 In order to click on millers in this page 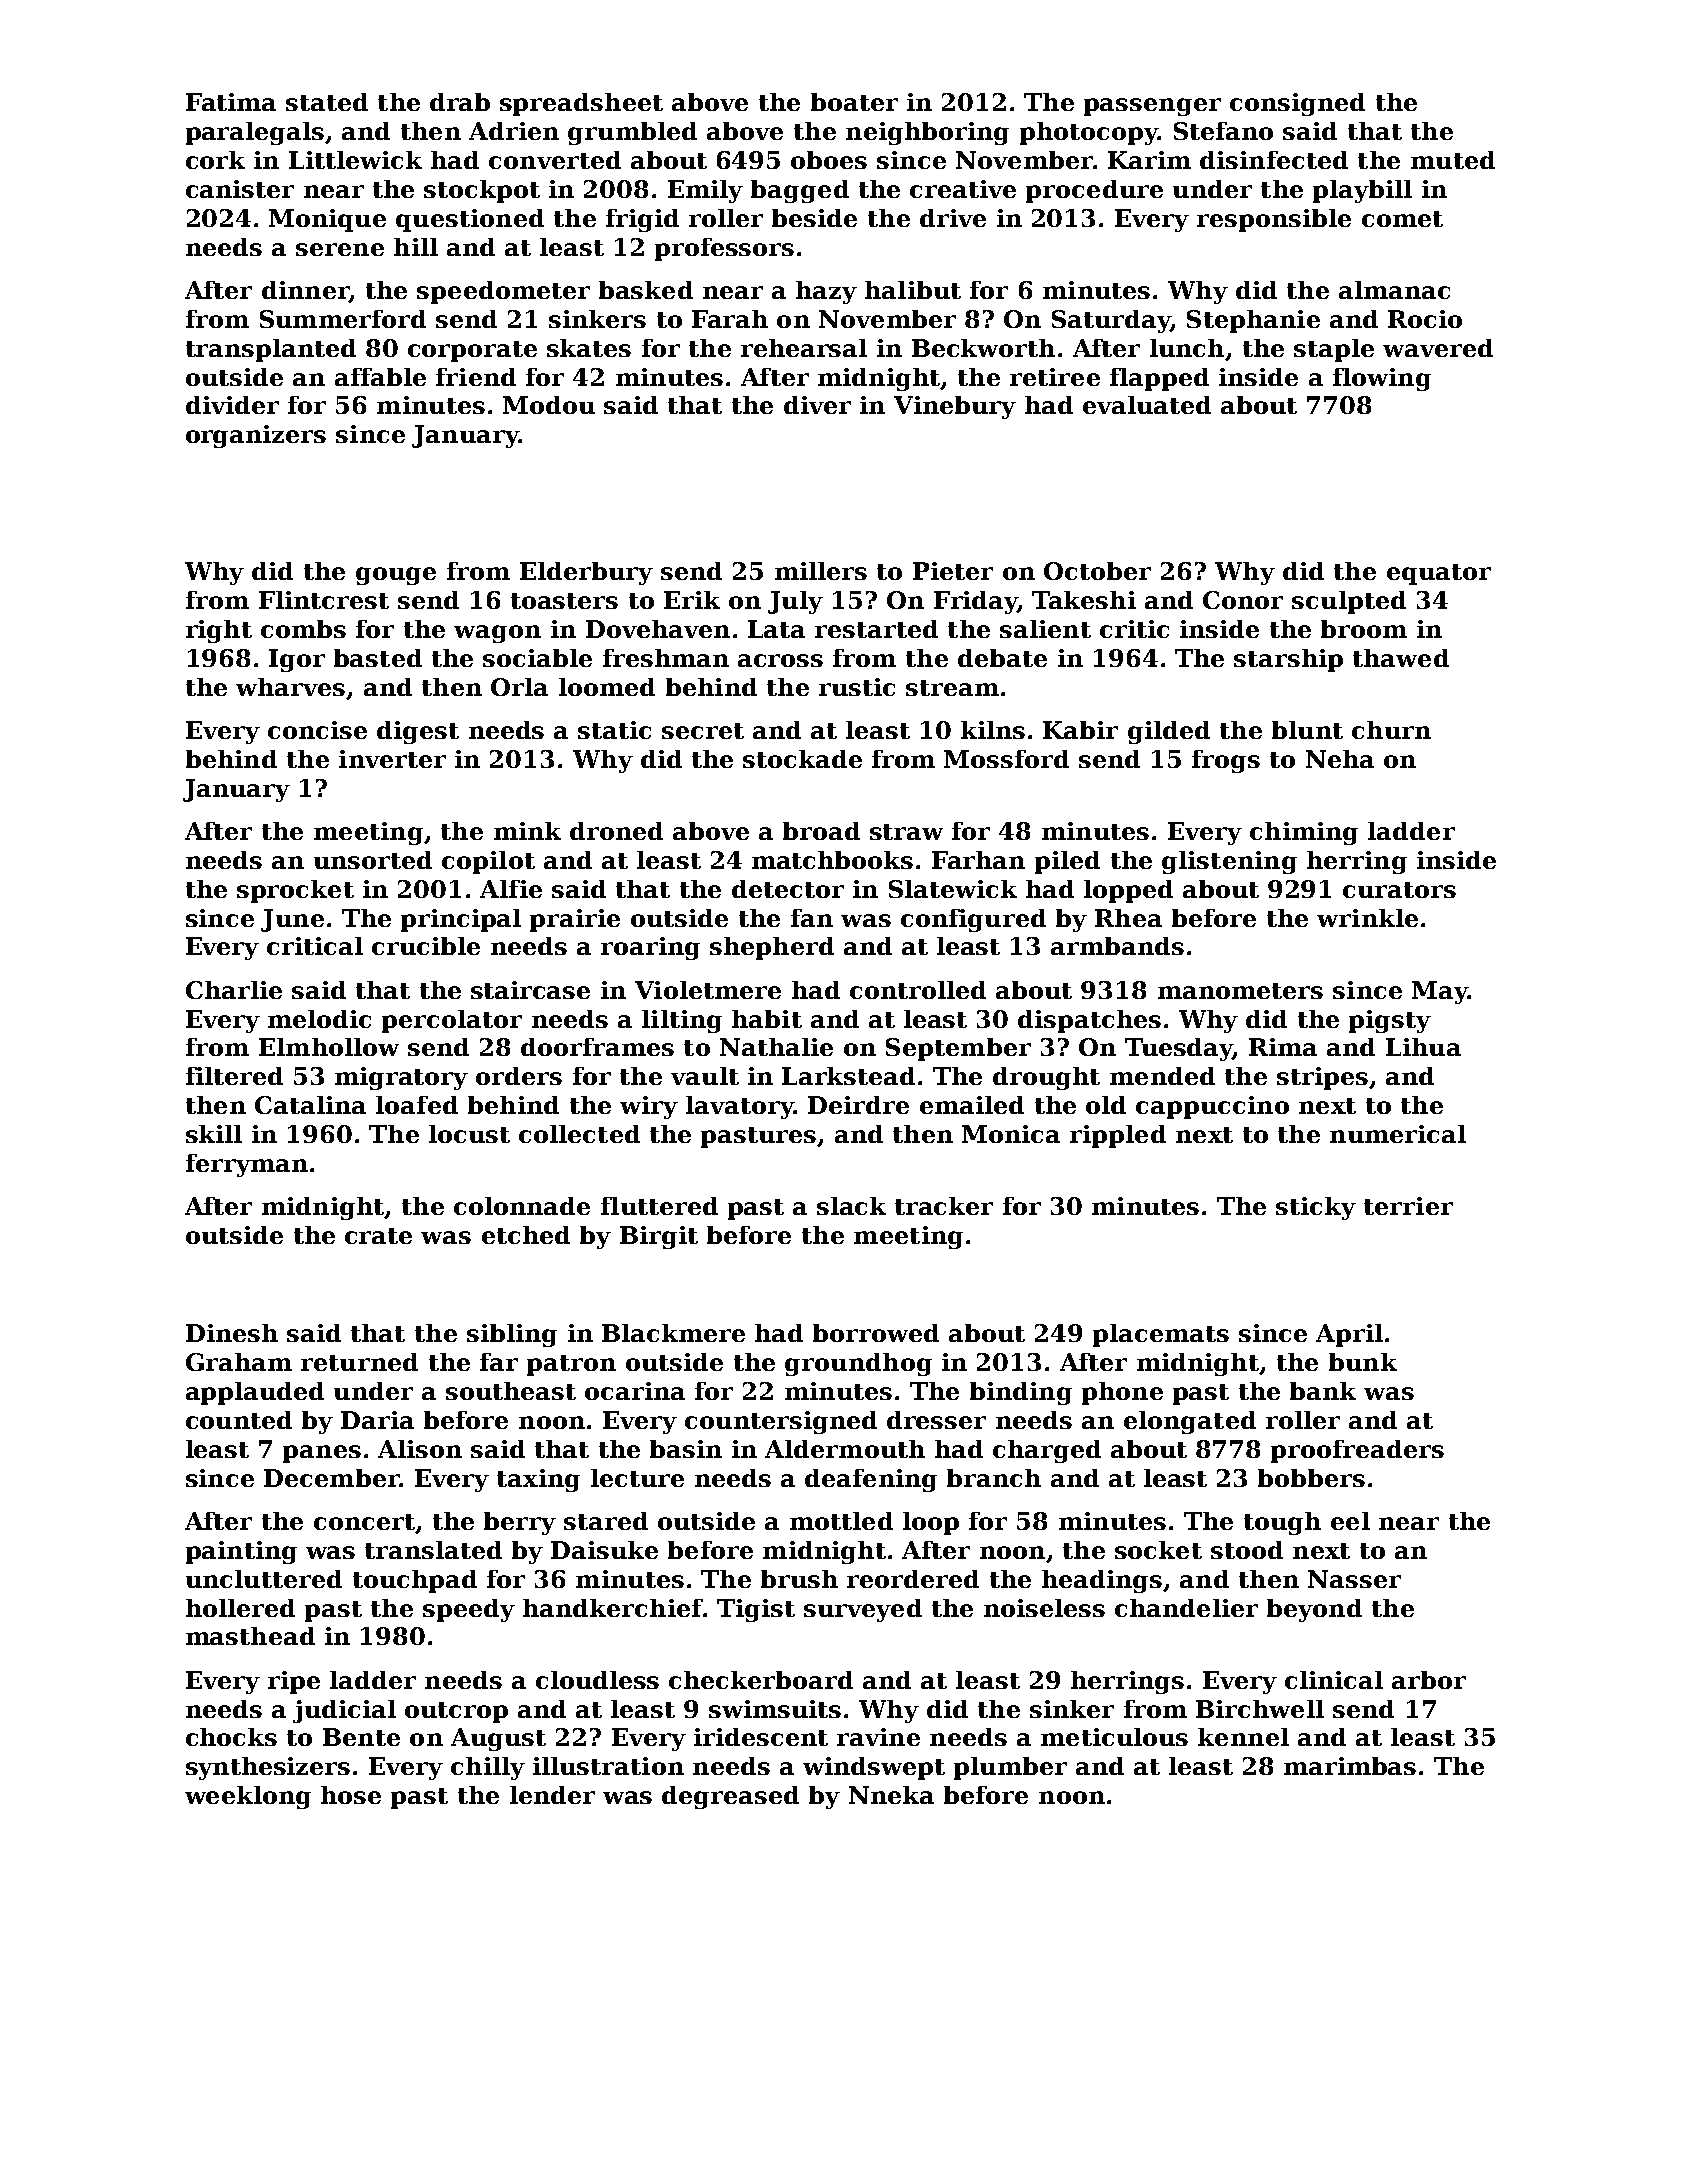, I will do `click(821, 571)`.
